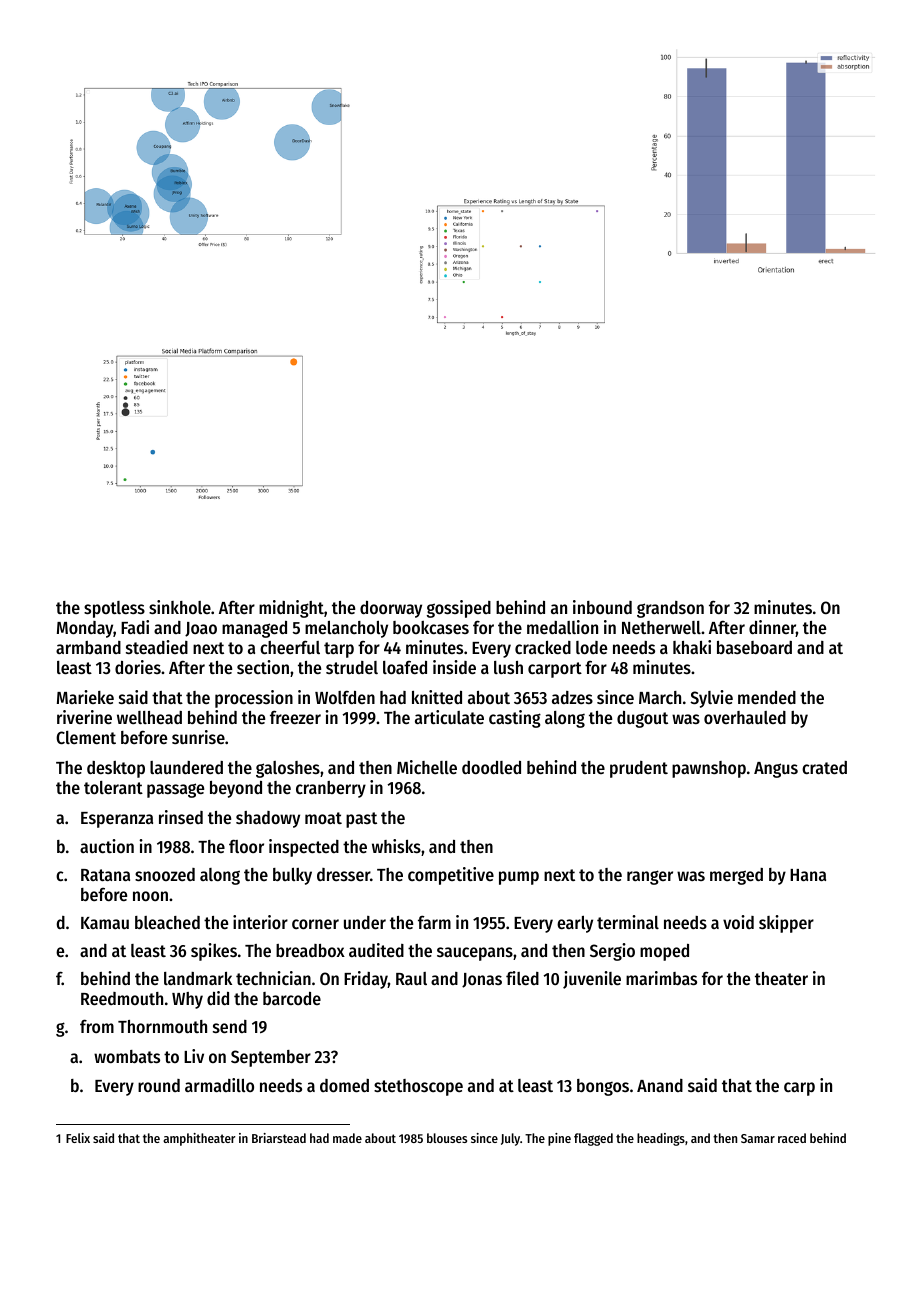  Describe the element at coordinates (824, 767) in the page. I see `crated` at that location.
